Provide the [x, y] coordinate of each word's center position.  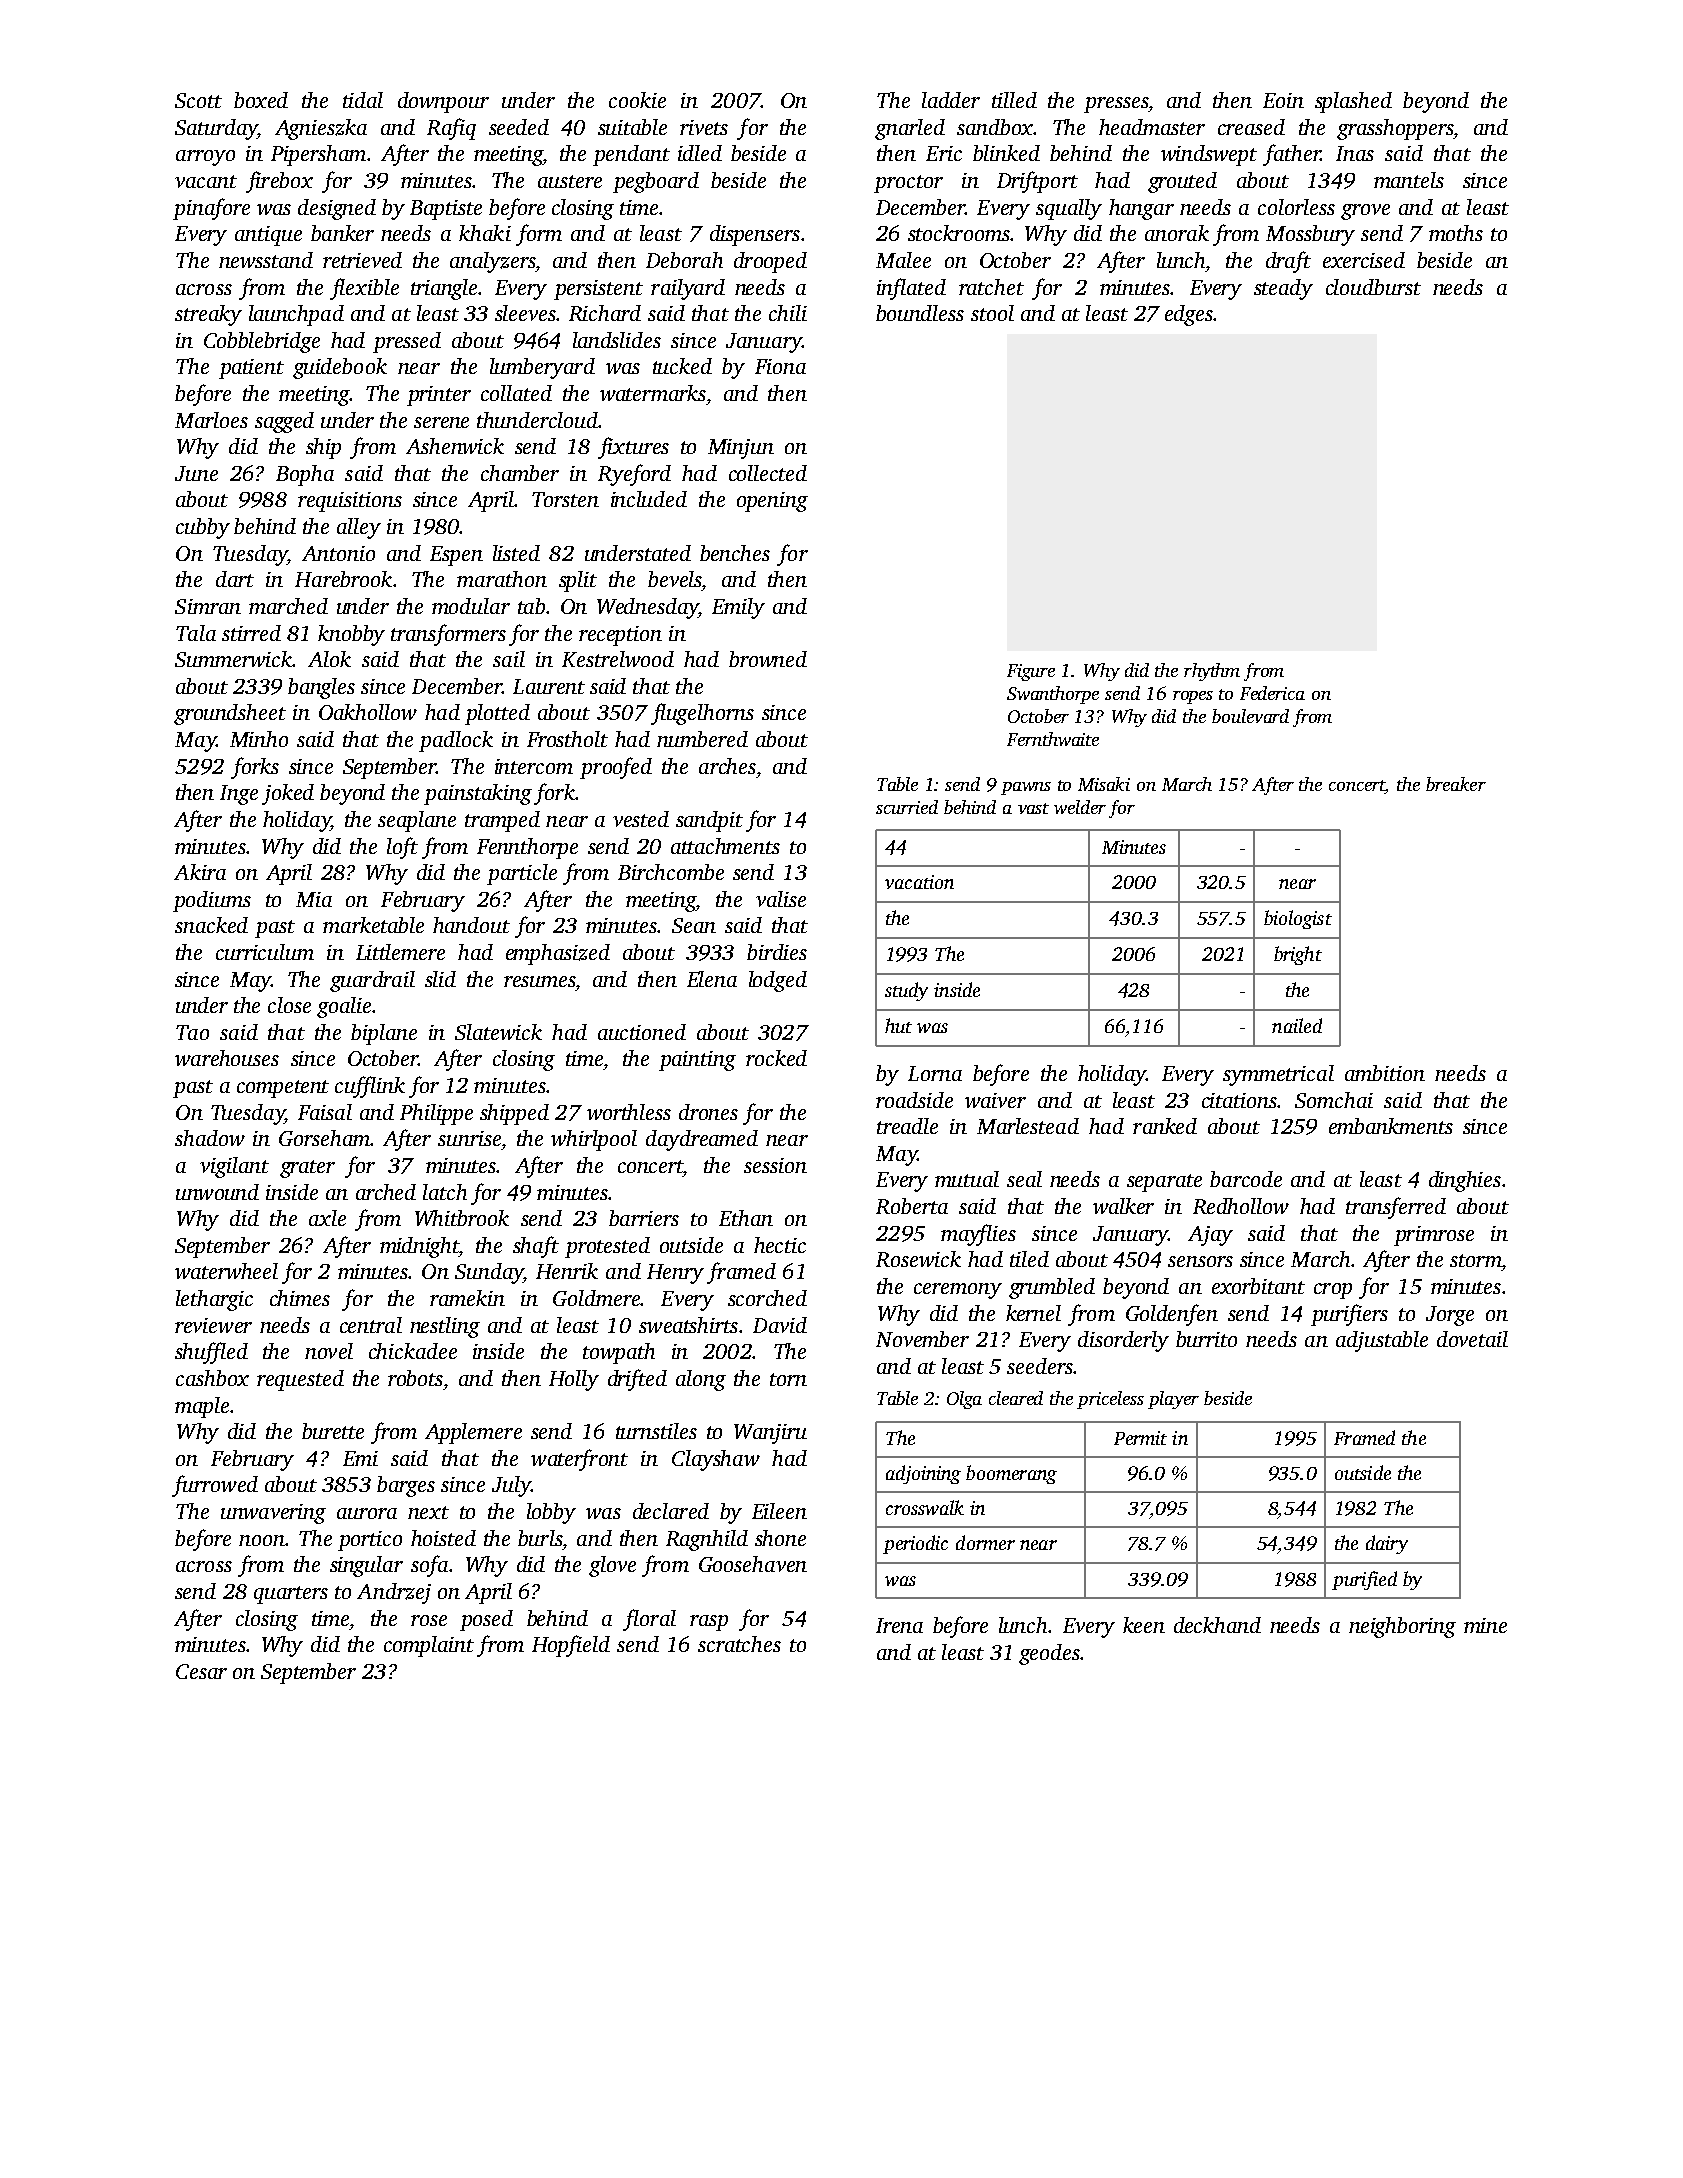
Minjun [741, 449]
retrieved [362, 260]
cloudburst [1373, 287]
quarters [291, 1595]
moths [1456, 233]
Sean [694, 925]
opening [772, 502]
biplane [384, 1034]
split [578, 581]
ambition [1385, 1073]
